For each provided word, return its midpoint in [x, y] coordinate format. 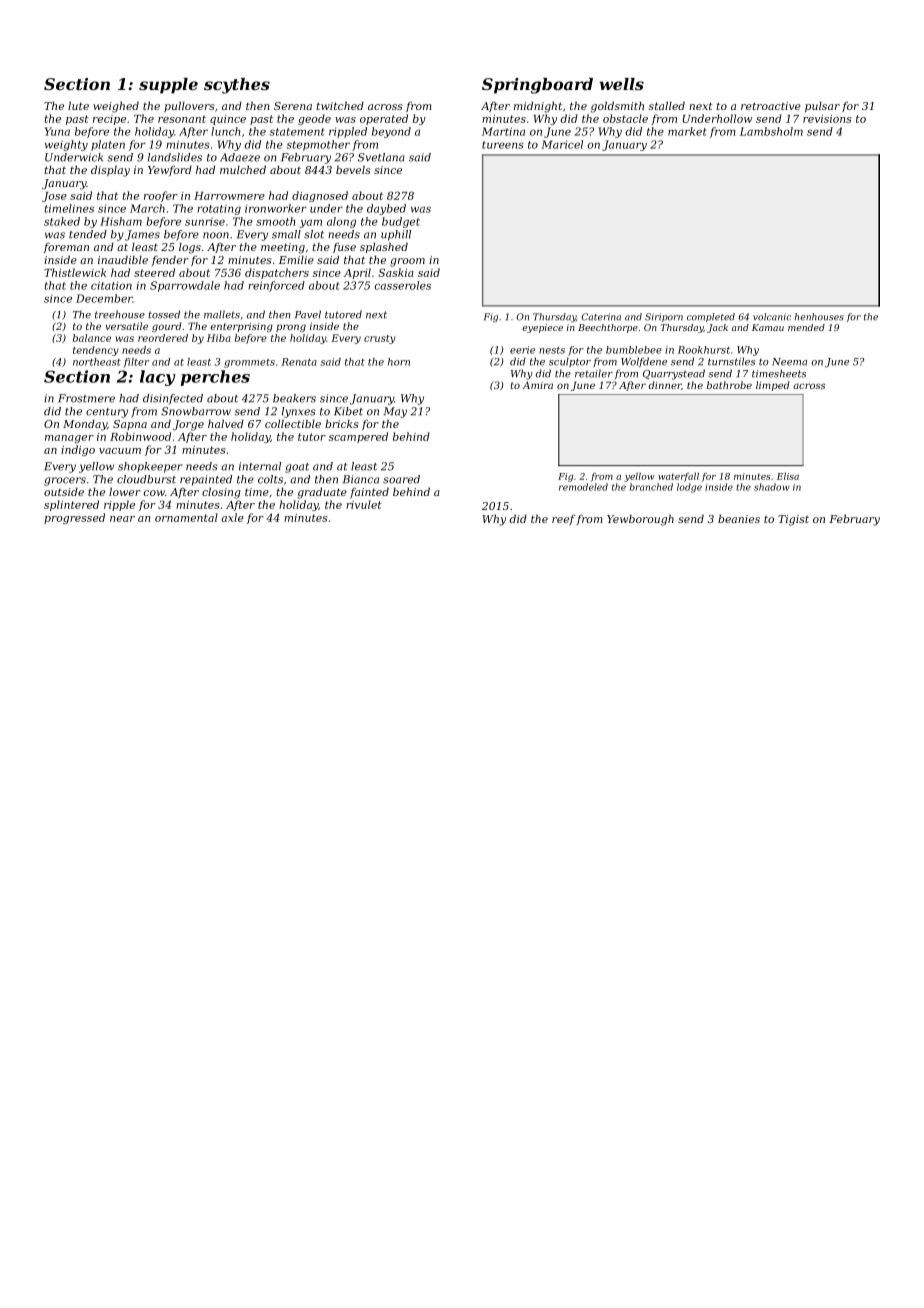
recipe [109, 120]
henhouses [819, 317]
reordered [163, 338]
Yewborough [640, 520]
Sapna [130, 425]
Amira [538, 385]
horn [399, 362]
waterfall [678, 477]
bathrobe [729, 385]
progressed [74, 518]
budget [401, 222]
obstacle [625, 118]
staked [62, 221]
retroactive [771, 106]
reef [564, 520]
